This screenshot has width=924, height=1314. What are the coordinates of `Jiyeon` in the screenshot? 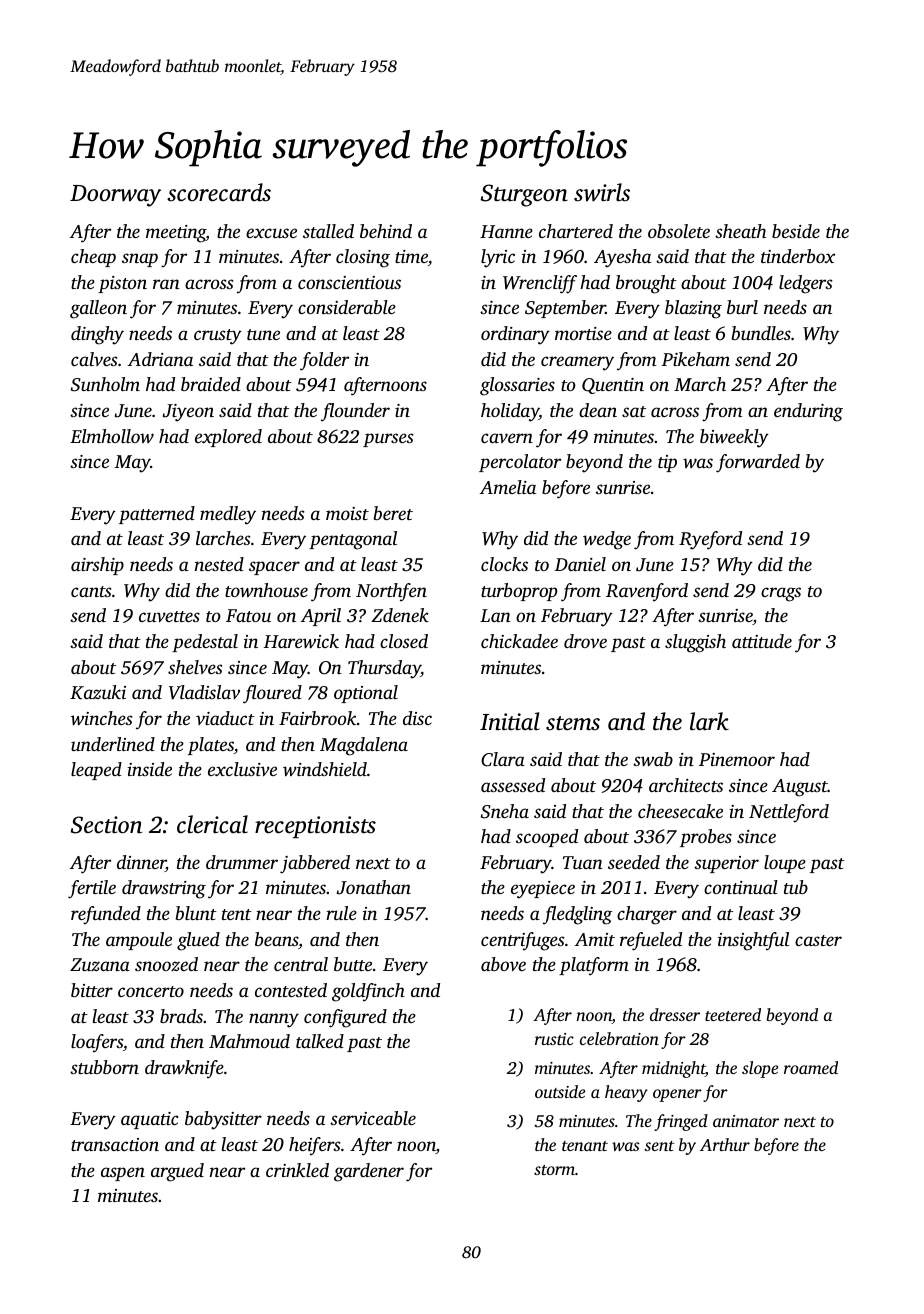 It's located at (188, 413).
